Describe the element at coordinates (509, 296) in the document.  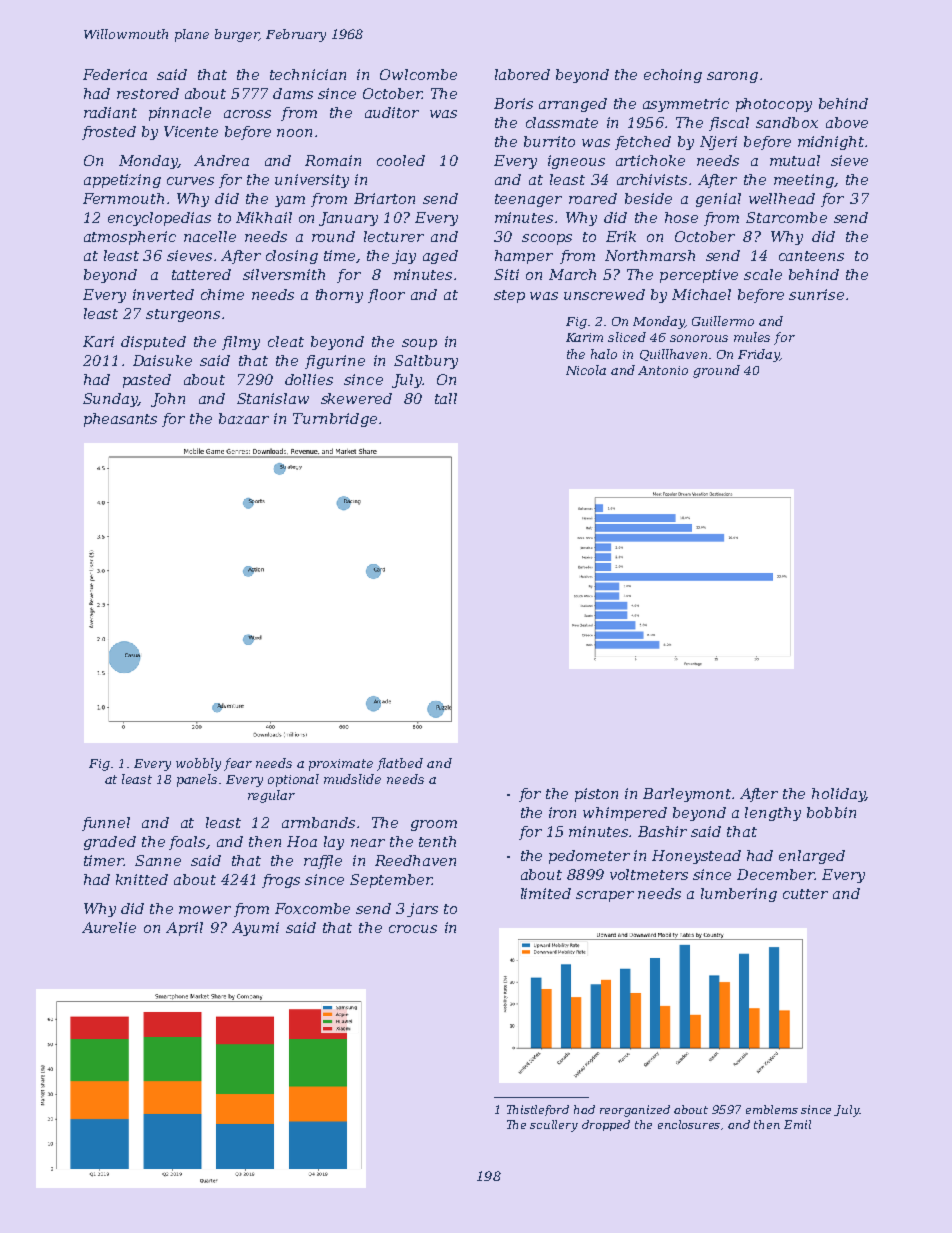
I see `step` at that location.
